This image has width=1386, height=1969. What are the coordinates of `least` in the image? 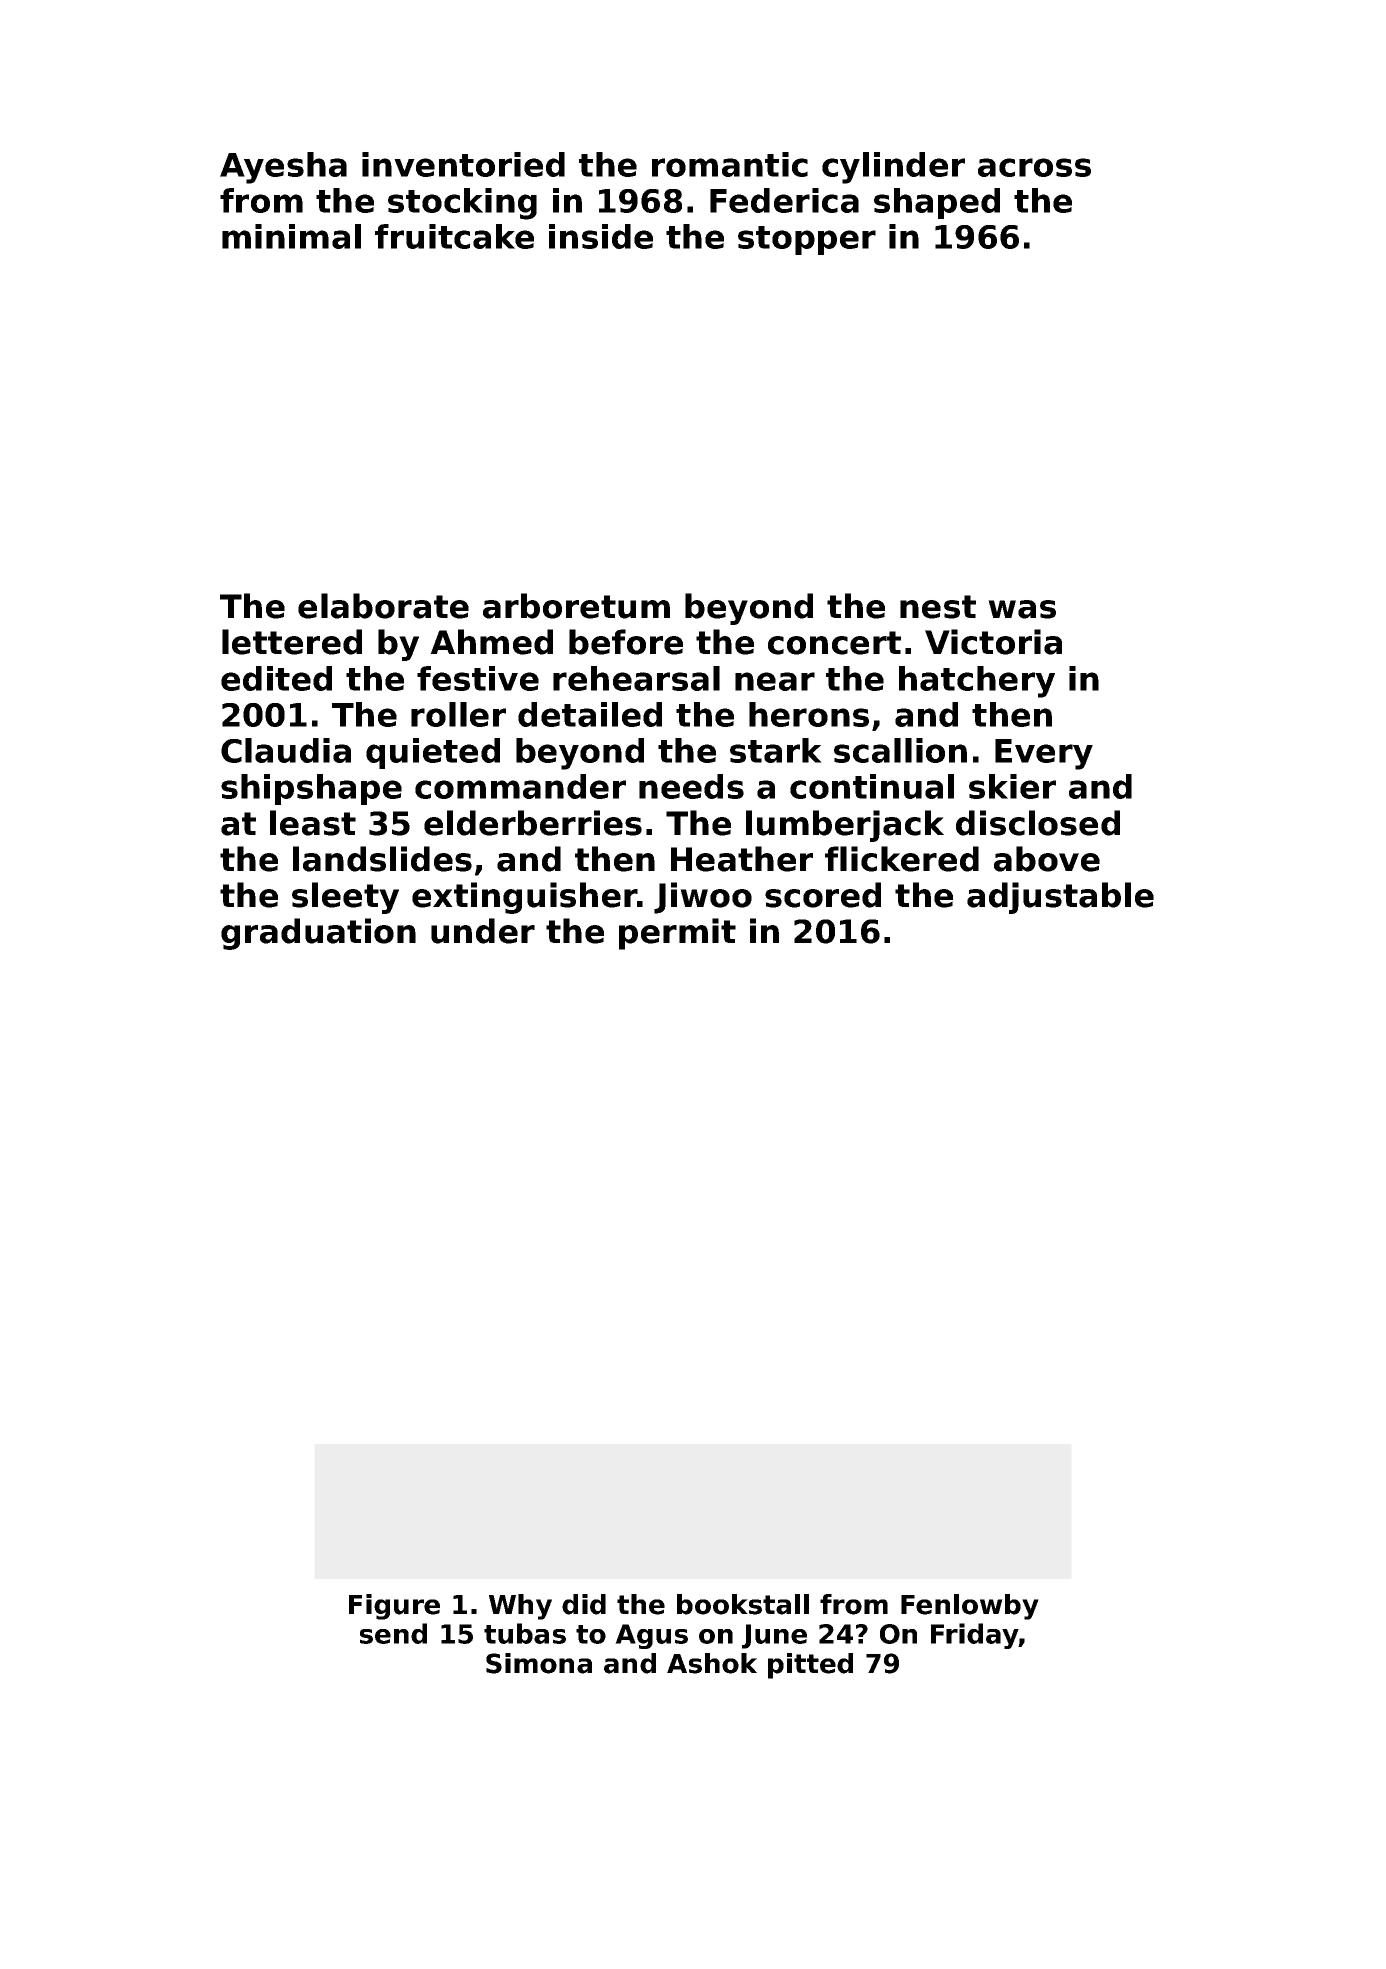 It's located at (313, 823).
